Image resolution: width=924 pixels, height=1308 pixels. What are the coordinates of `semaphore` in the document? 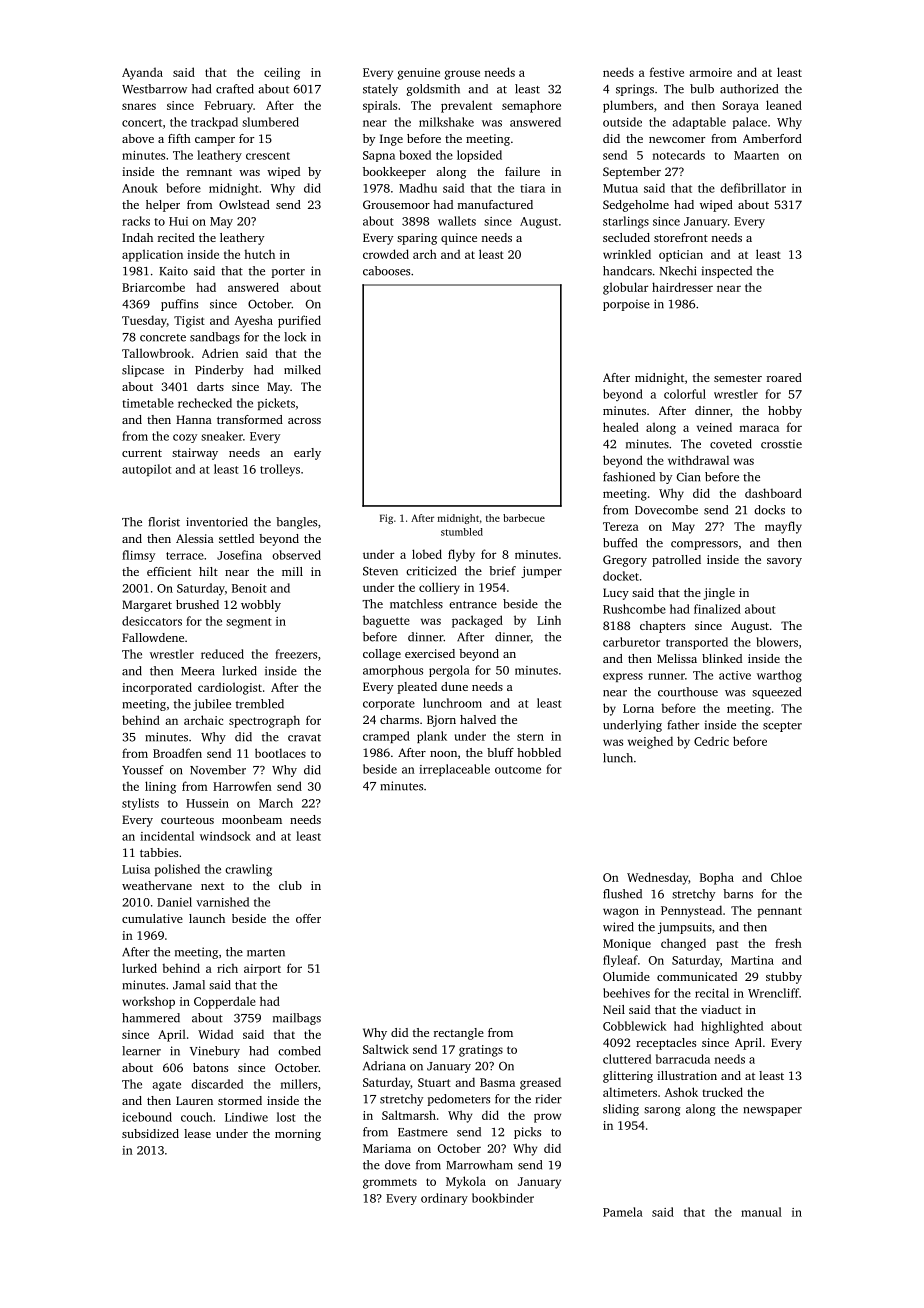 It's located at (531, 106).
